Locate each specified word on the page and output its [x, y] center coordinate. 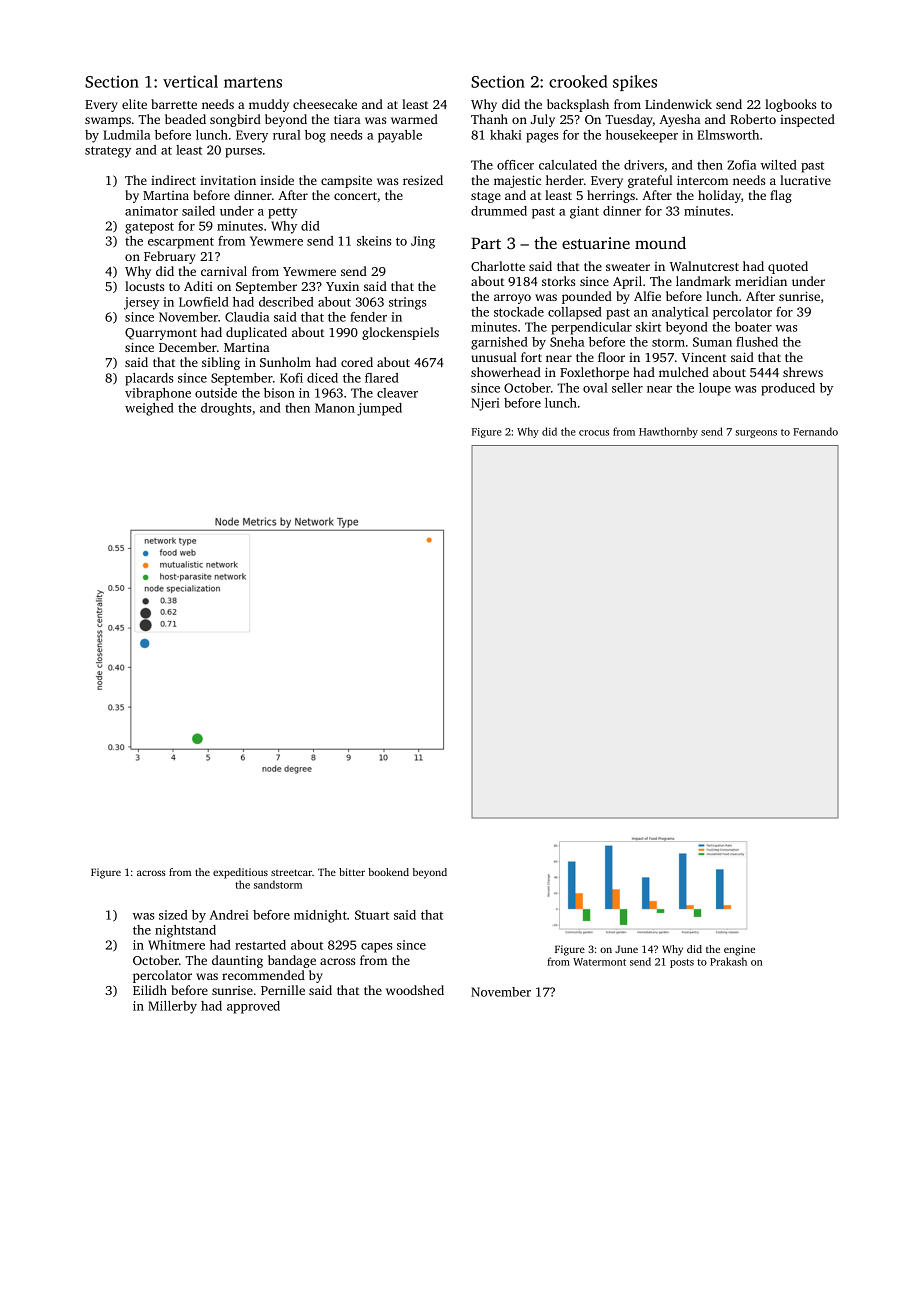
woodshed [415, 990]
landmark [703, 281]
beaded [185, 119]
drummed [499, 211]
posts [682, 963]
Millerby [172, 1007]
